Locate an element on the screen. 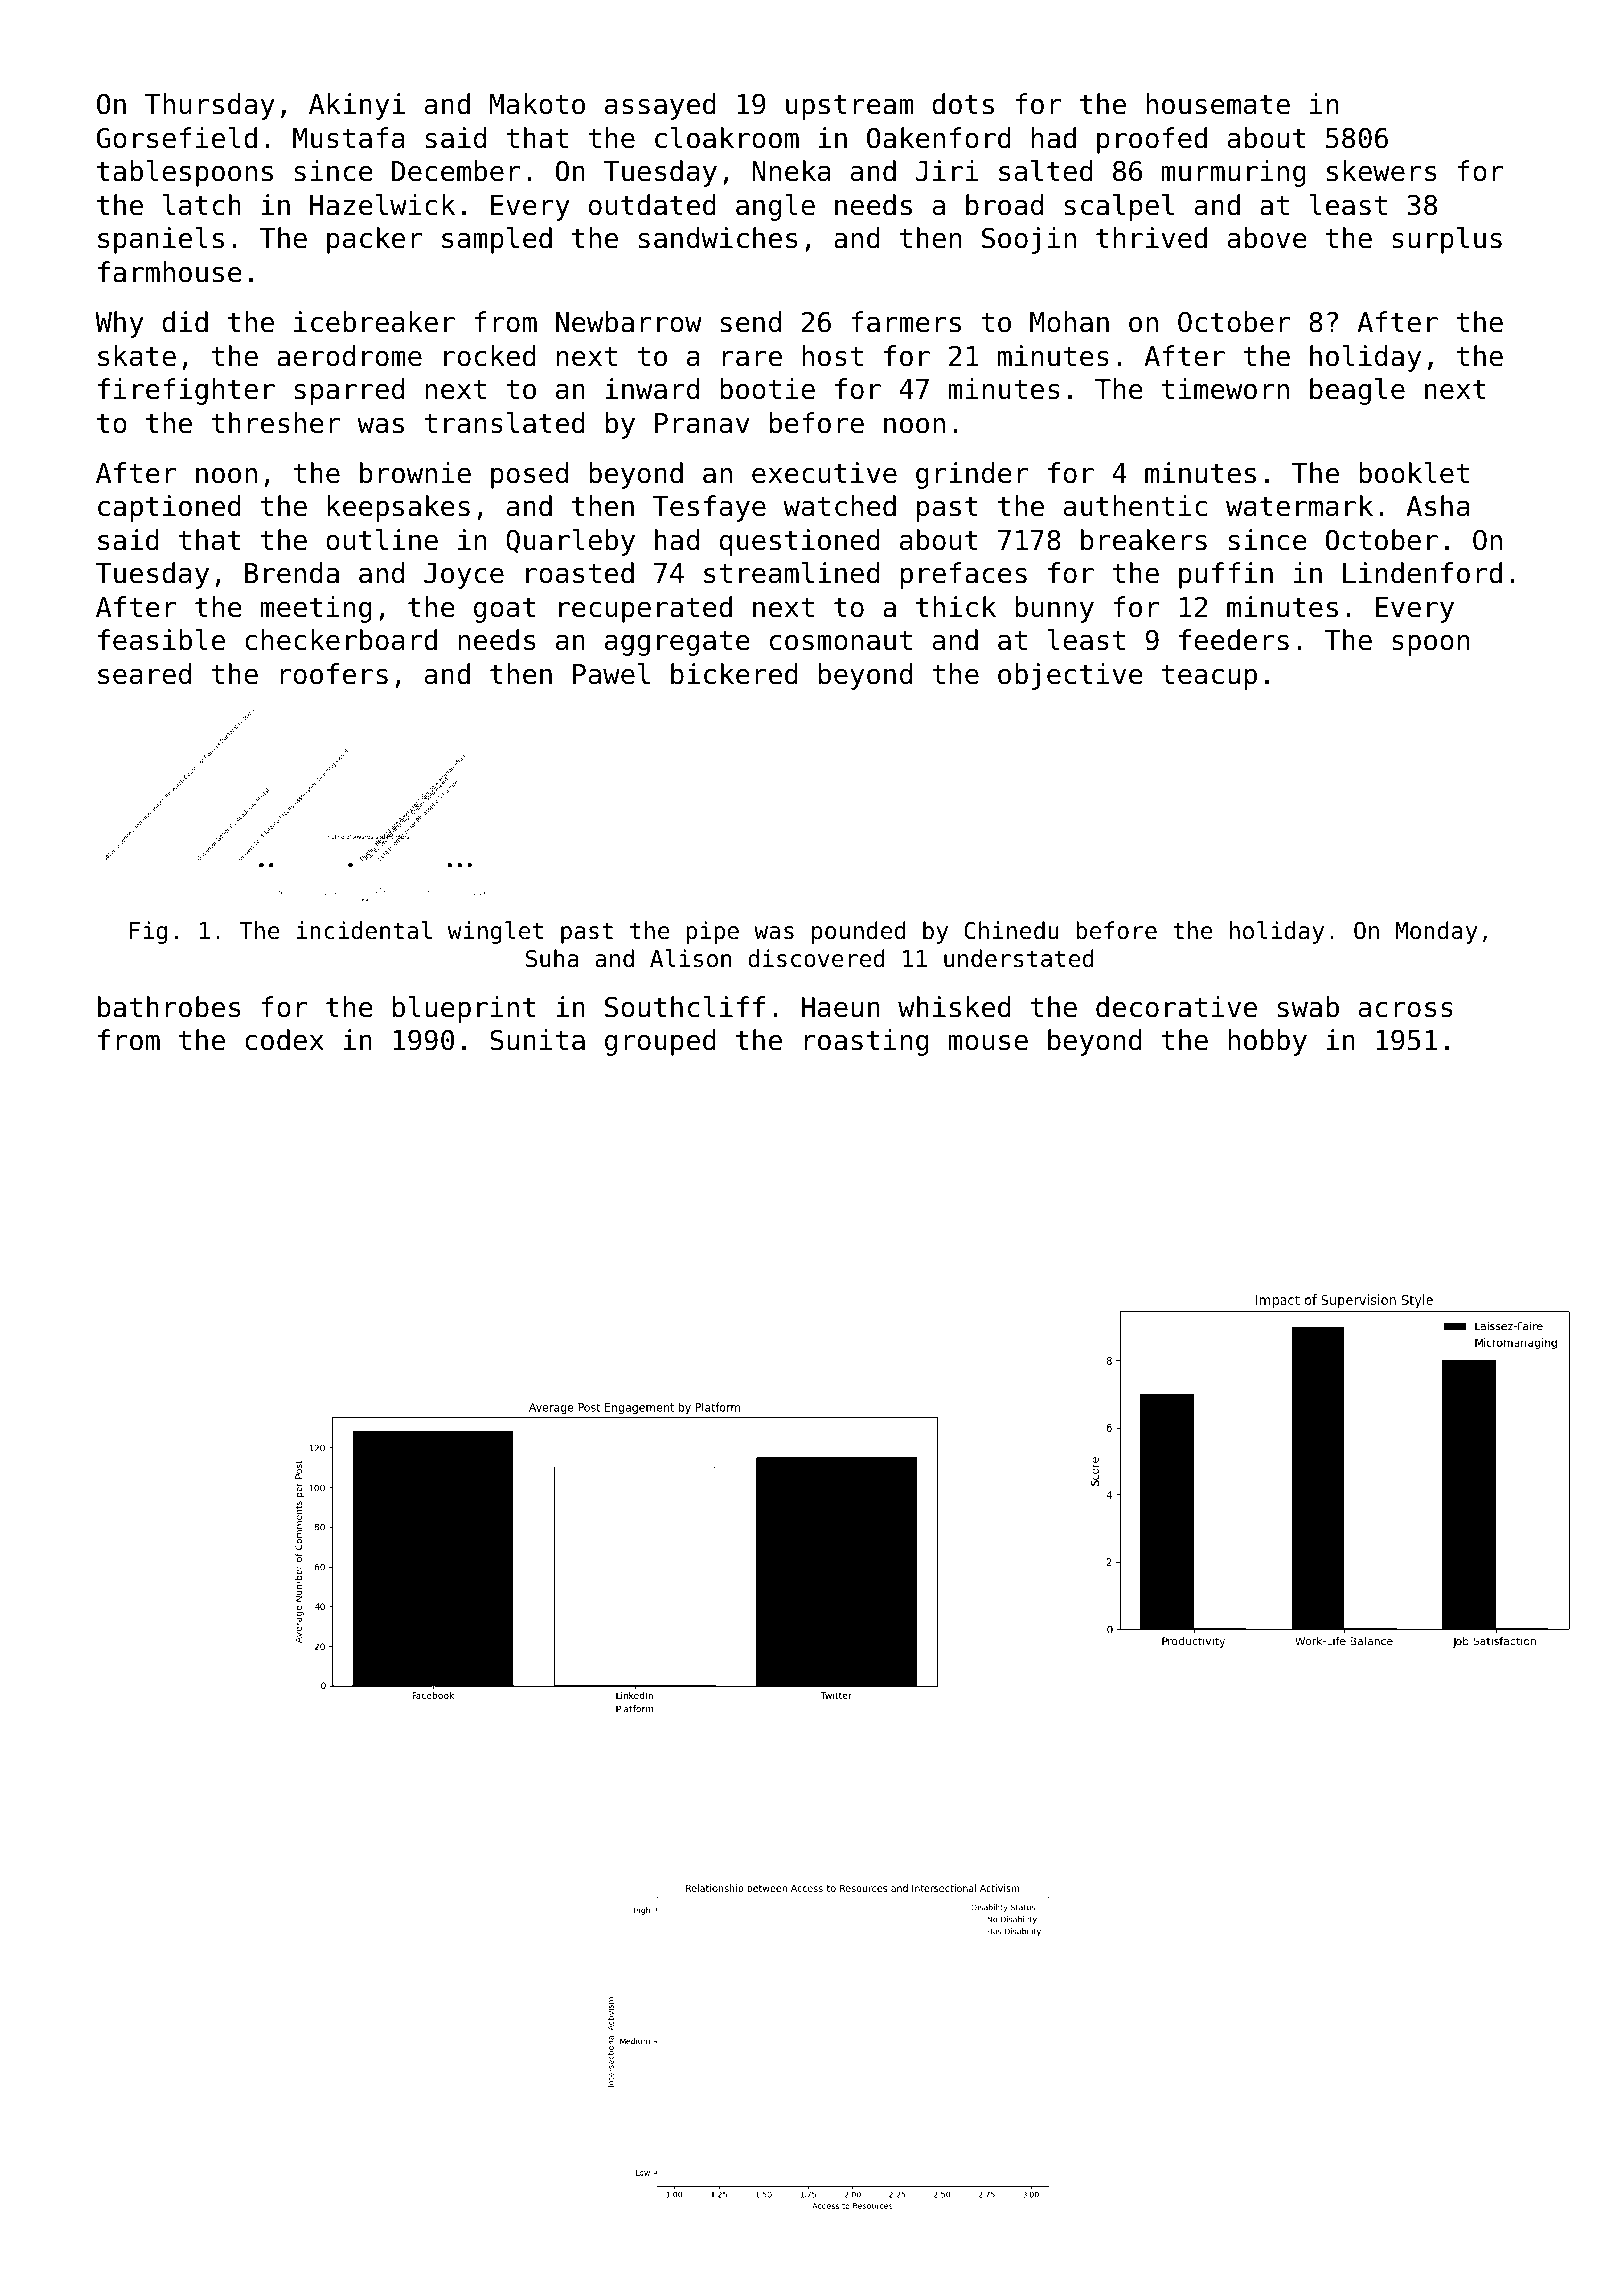 This screenshot has width=1620, height=2292. Chinedu is located at coordinates (1011, 930).
